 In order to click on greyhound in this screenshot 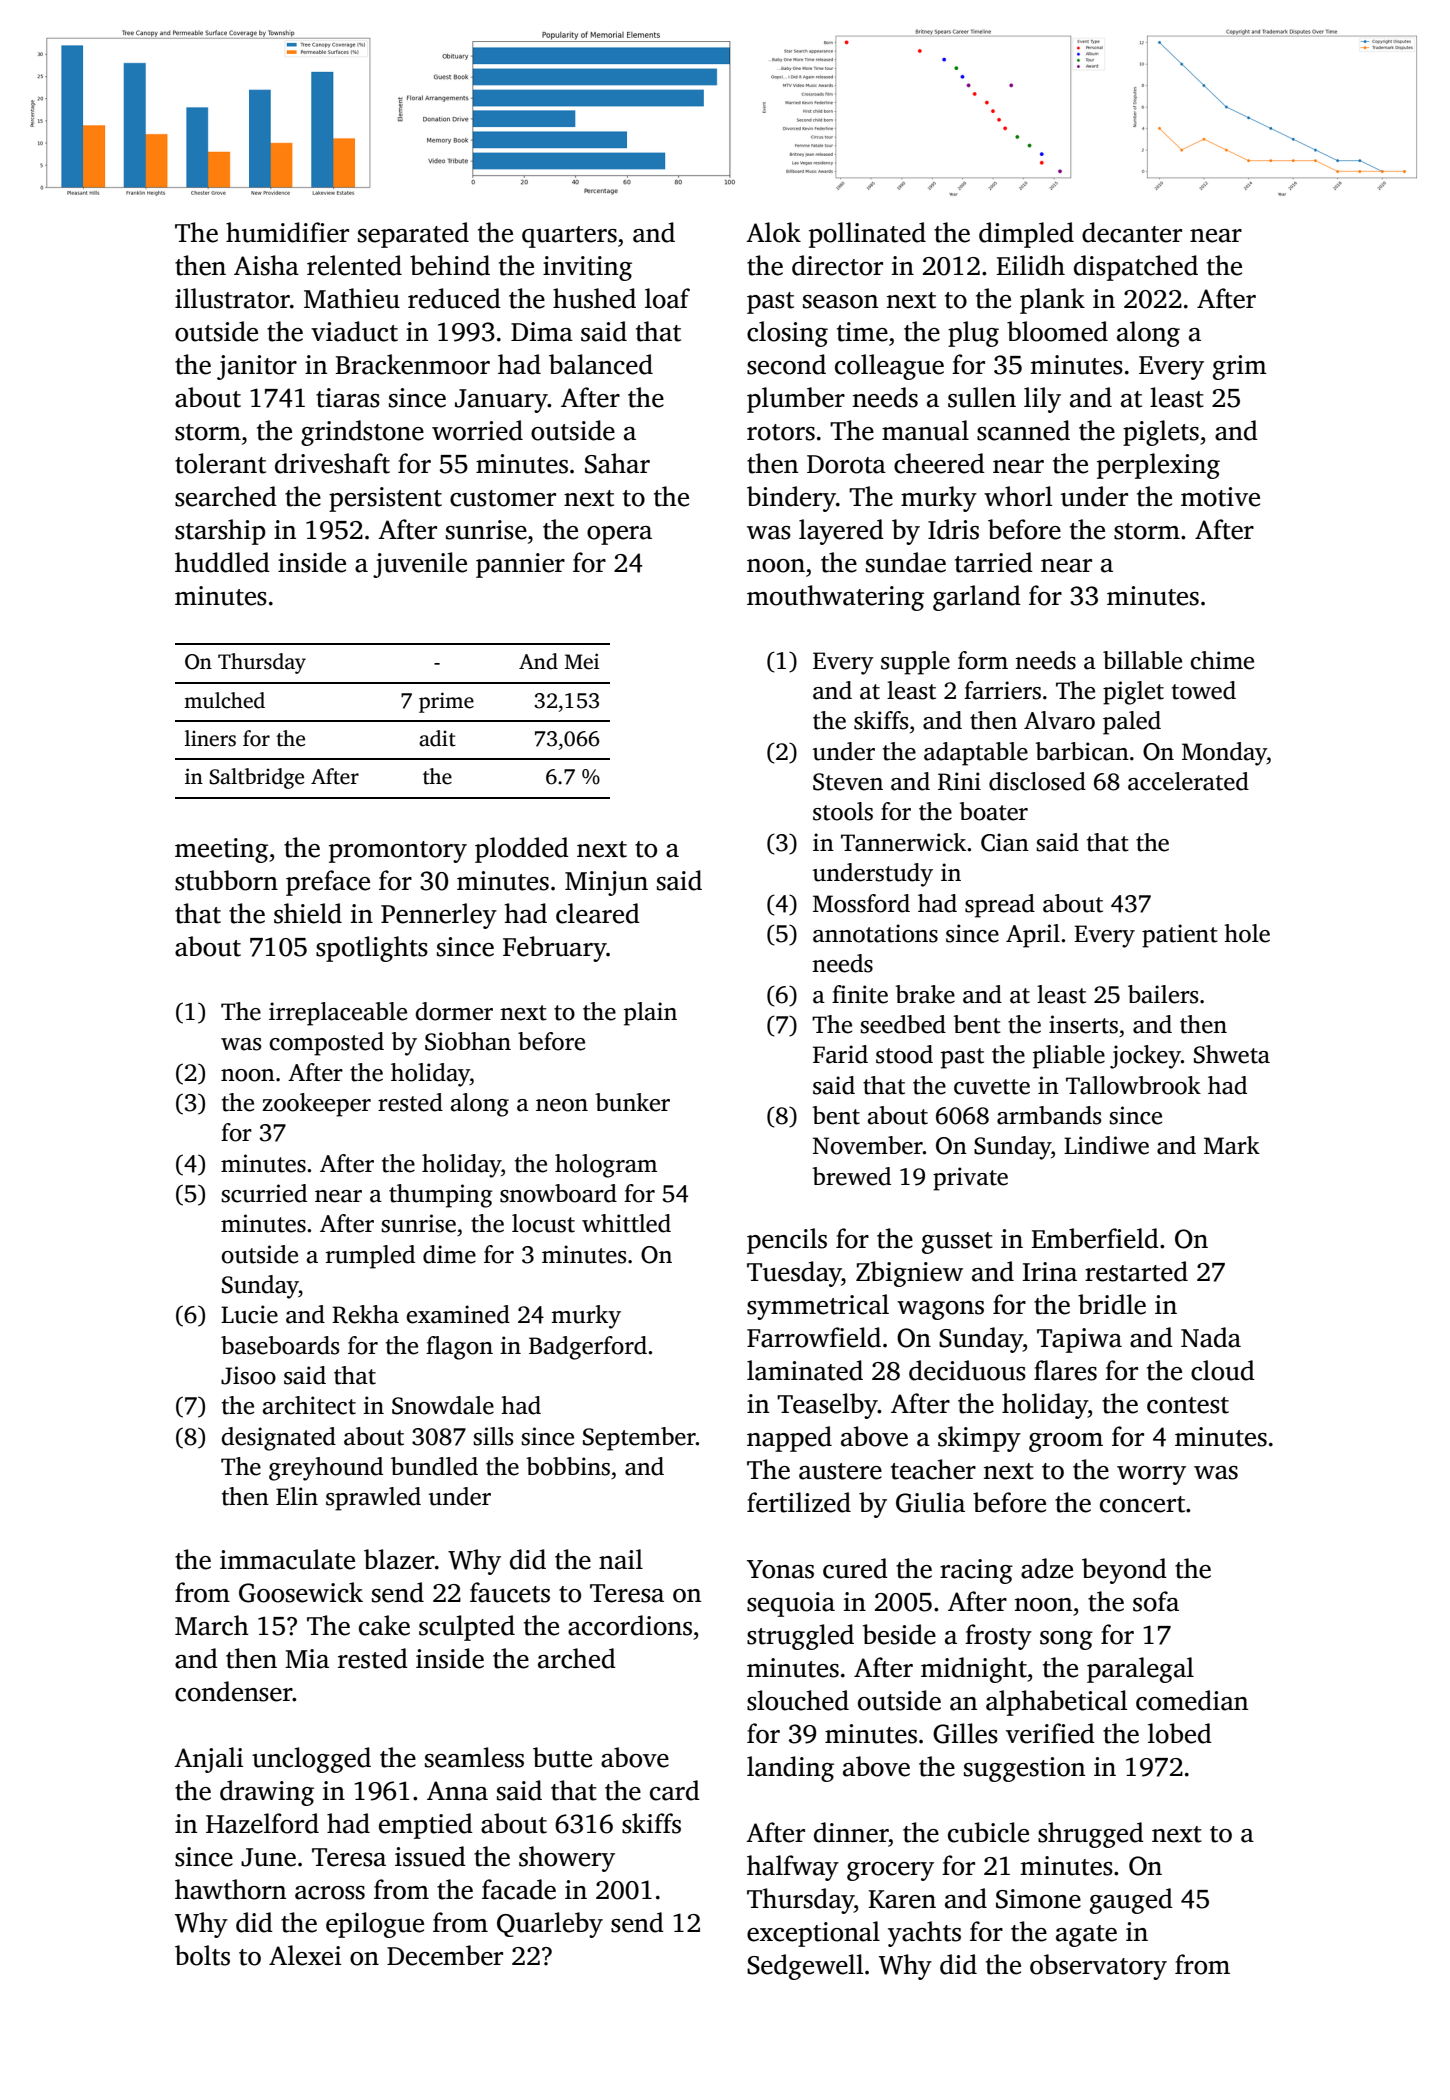, I will do `click(326, 1469)`.
